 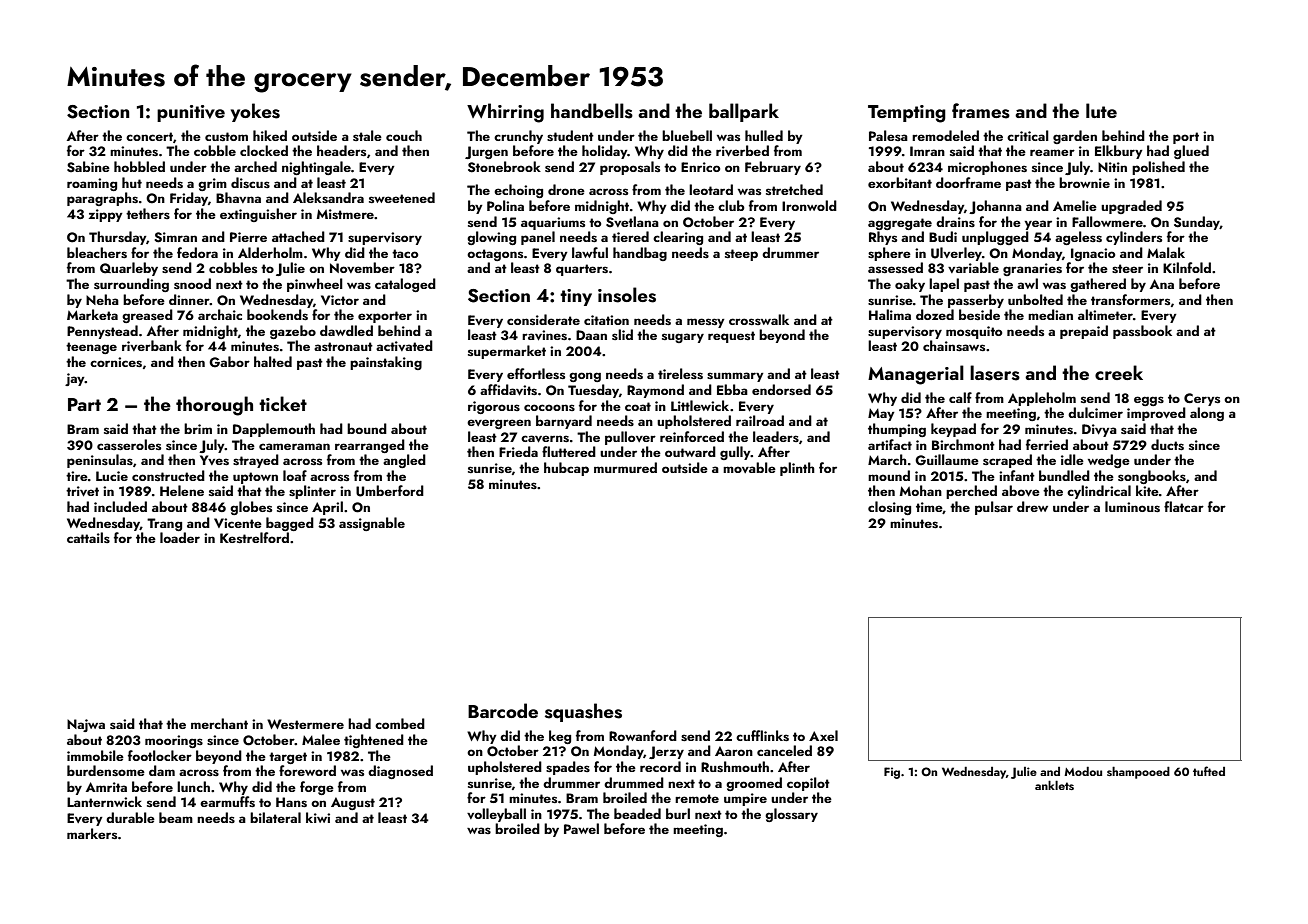 I want to click on Divya, so click(x=1099, y=430).
